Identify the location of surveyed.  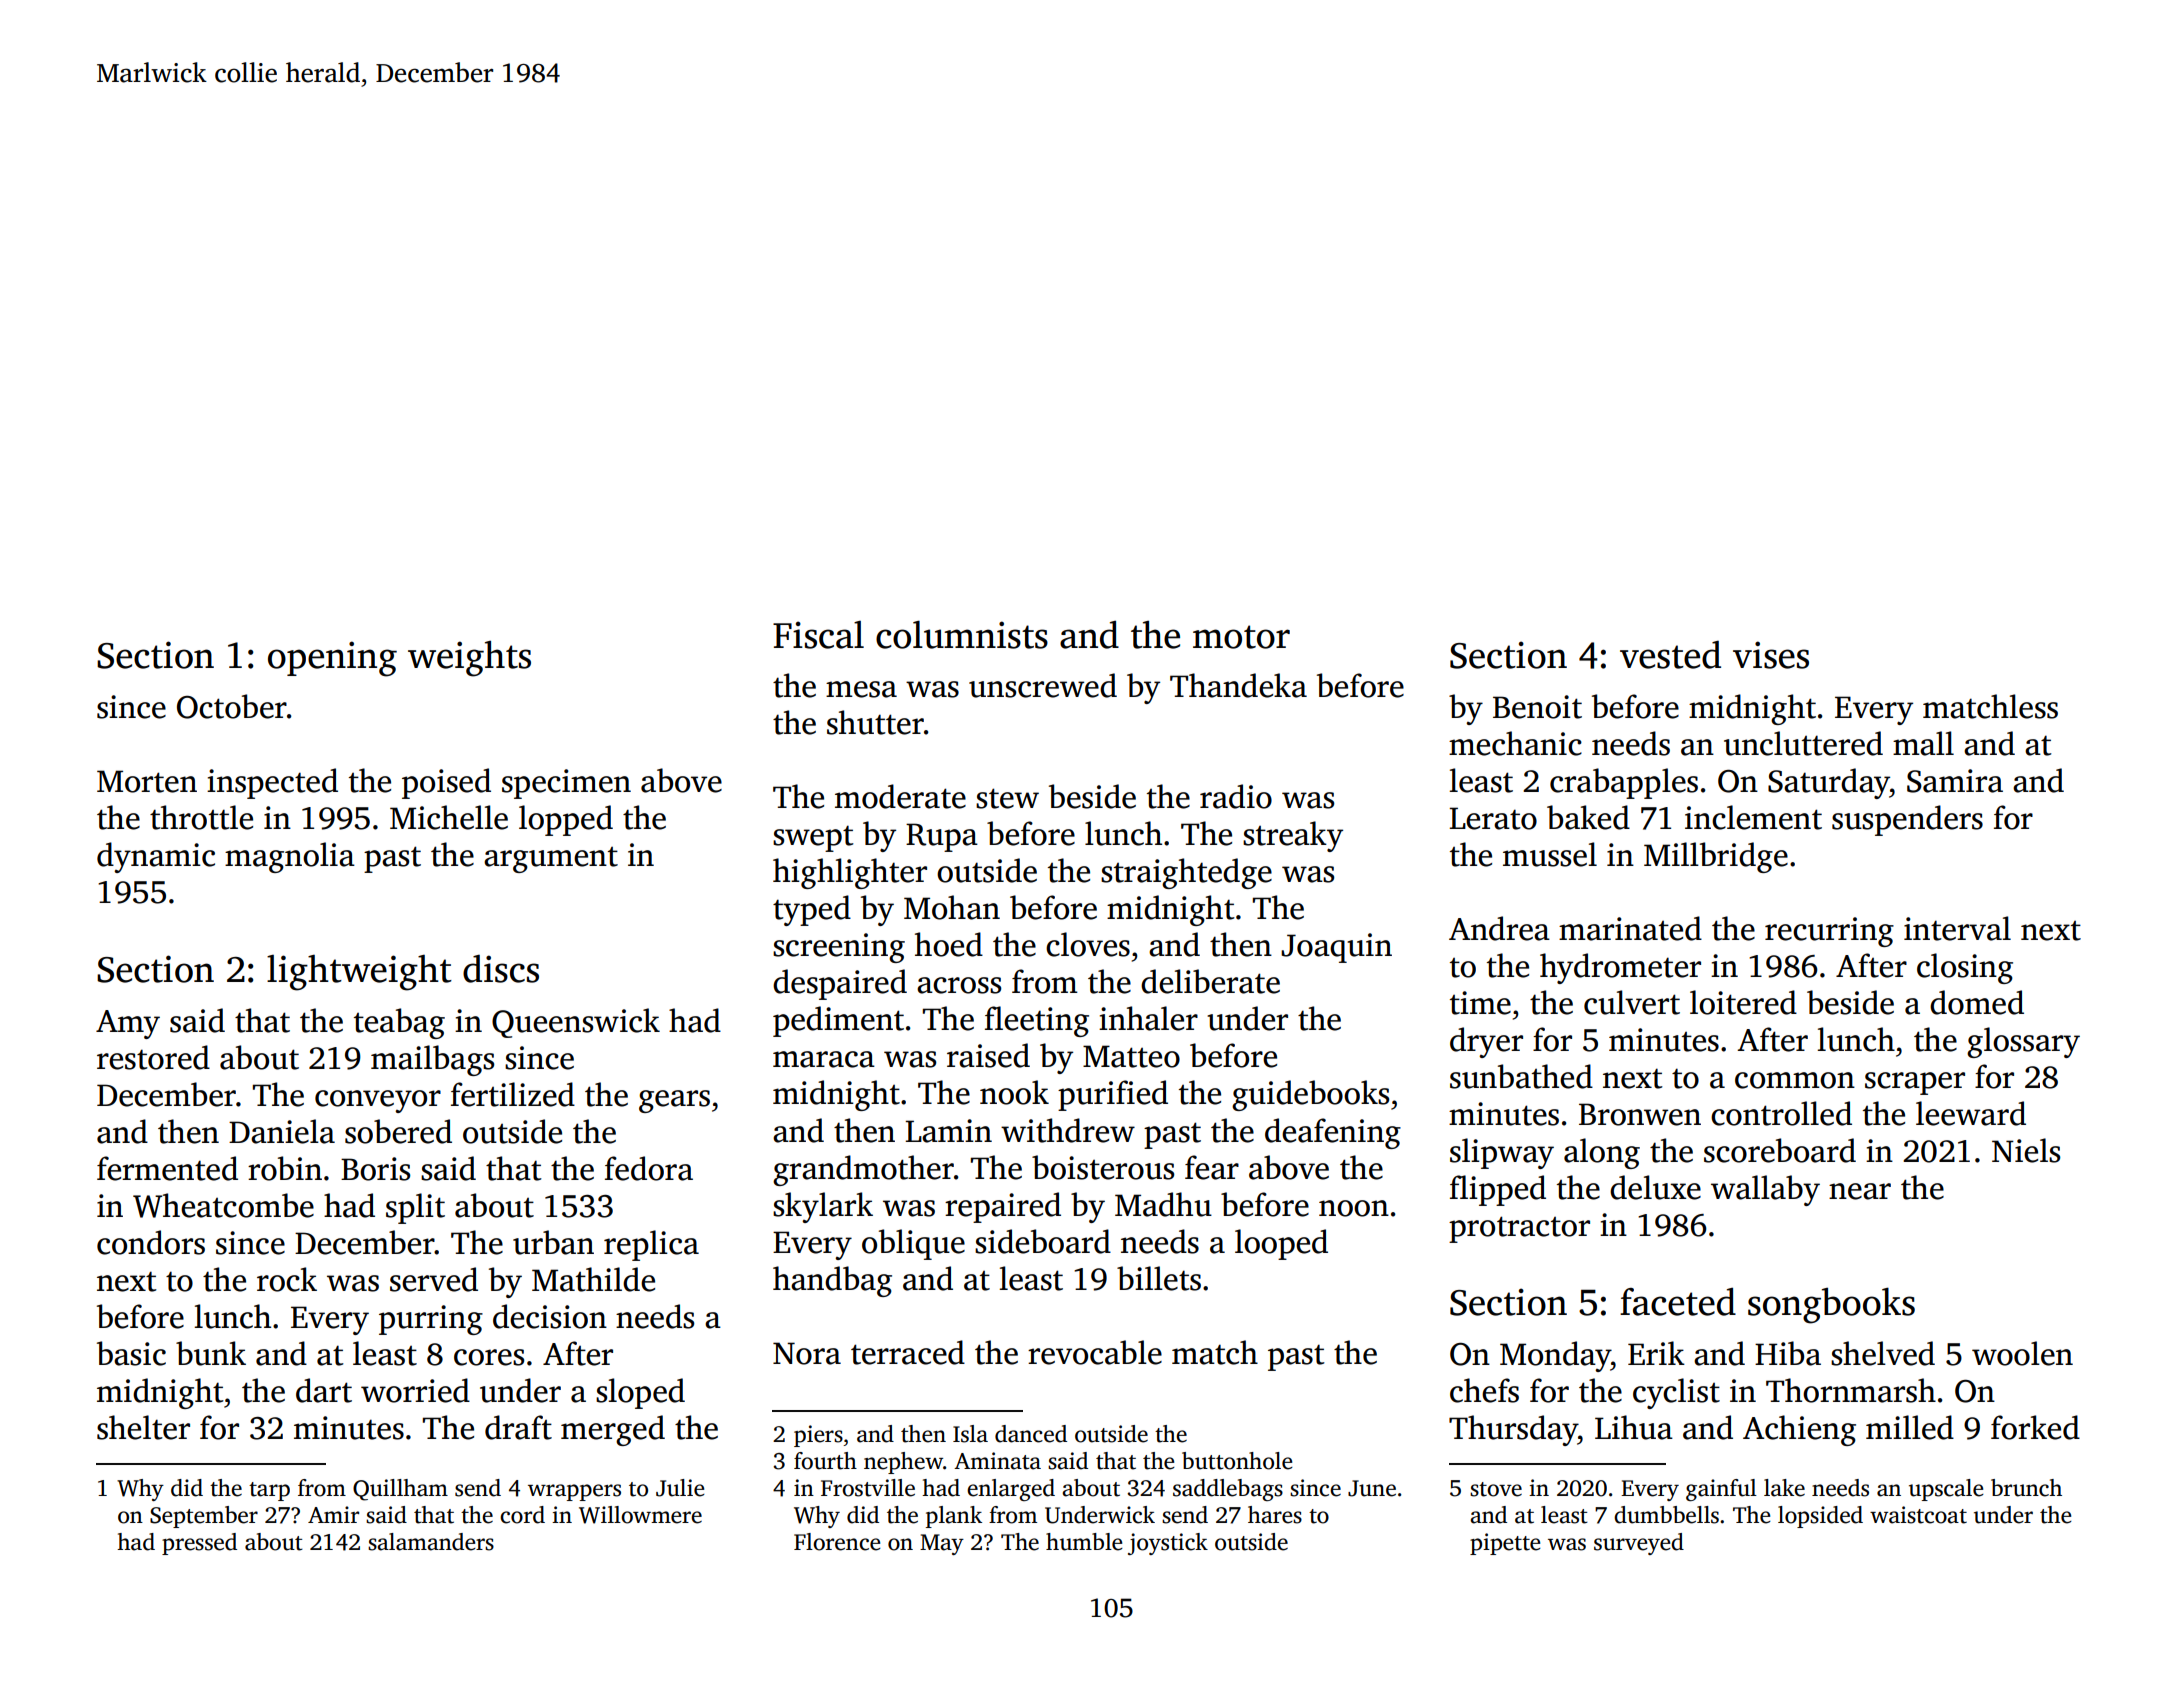
(1639, 1544).
